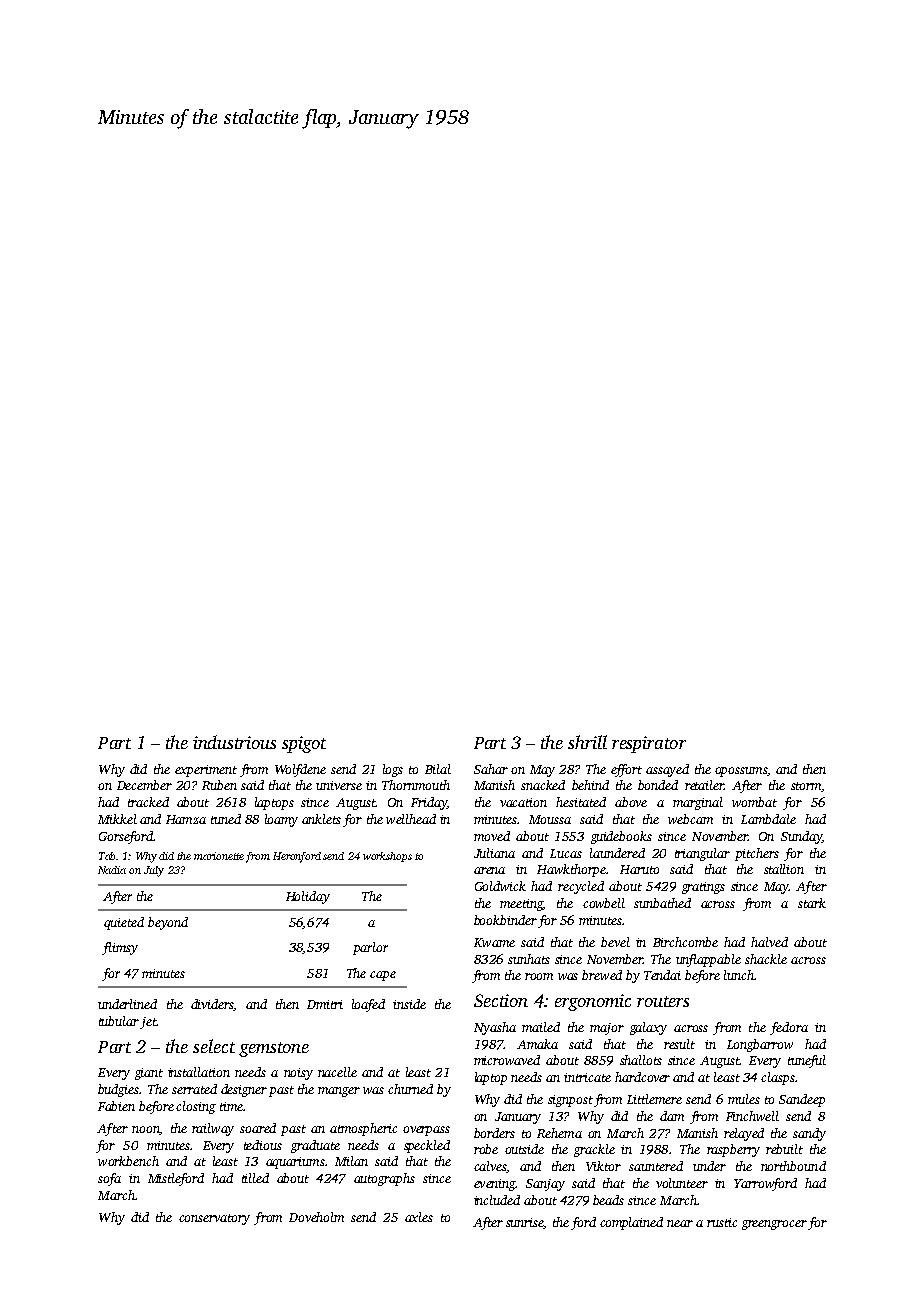 This screenshot has width=924, height=1314. What do you see at coordinates (801, 837) in the screenshot?
I see `Sunday` at bounding box center [801, 837].
